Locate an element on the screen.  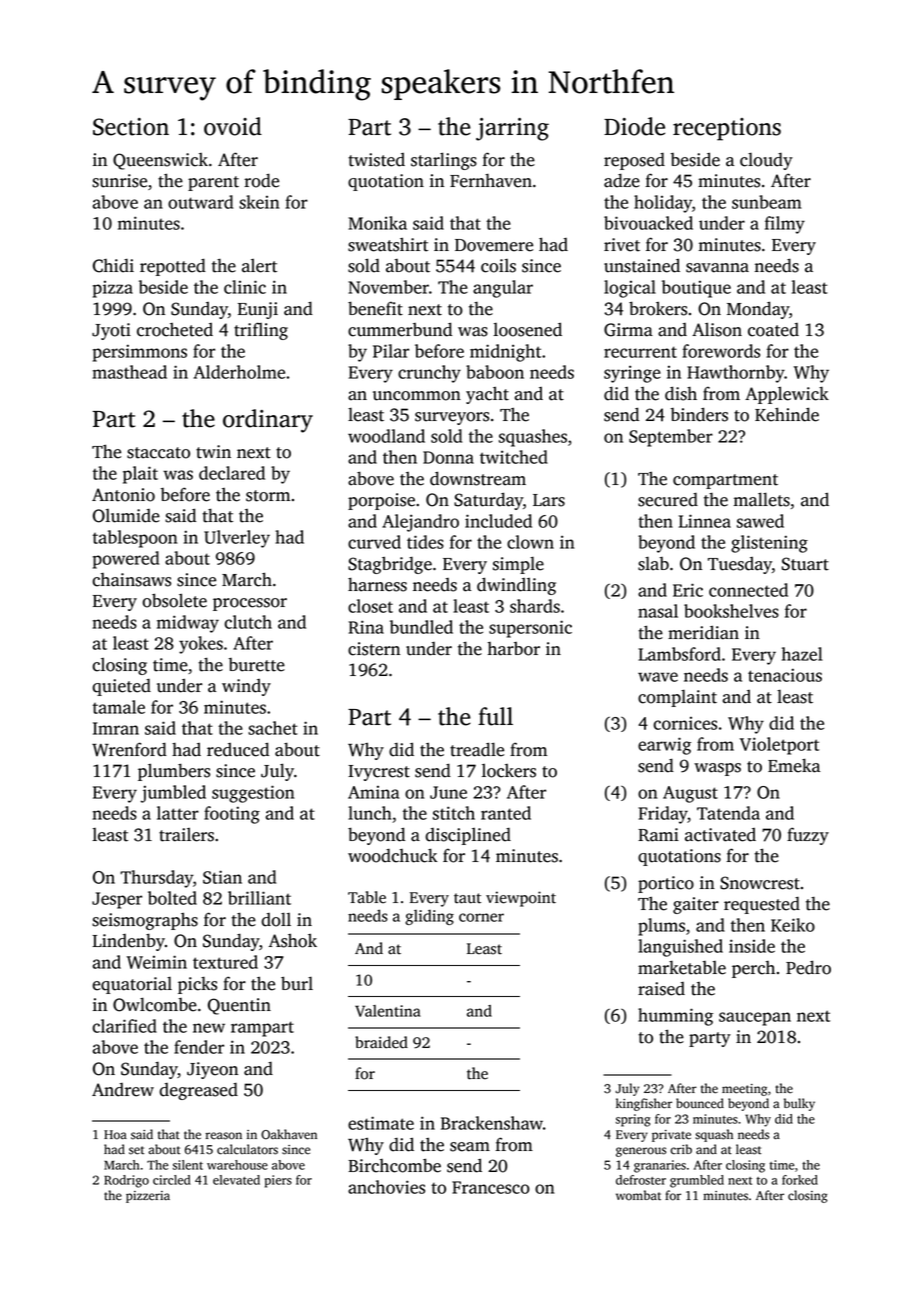
persimmons is located at coordinates (140, 353).
